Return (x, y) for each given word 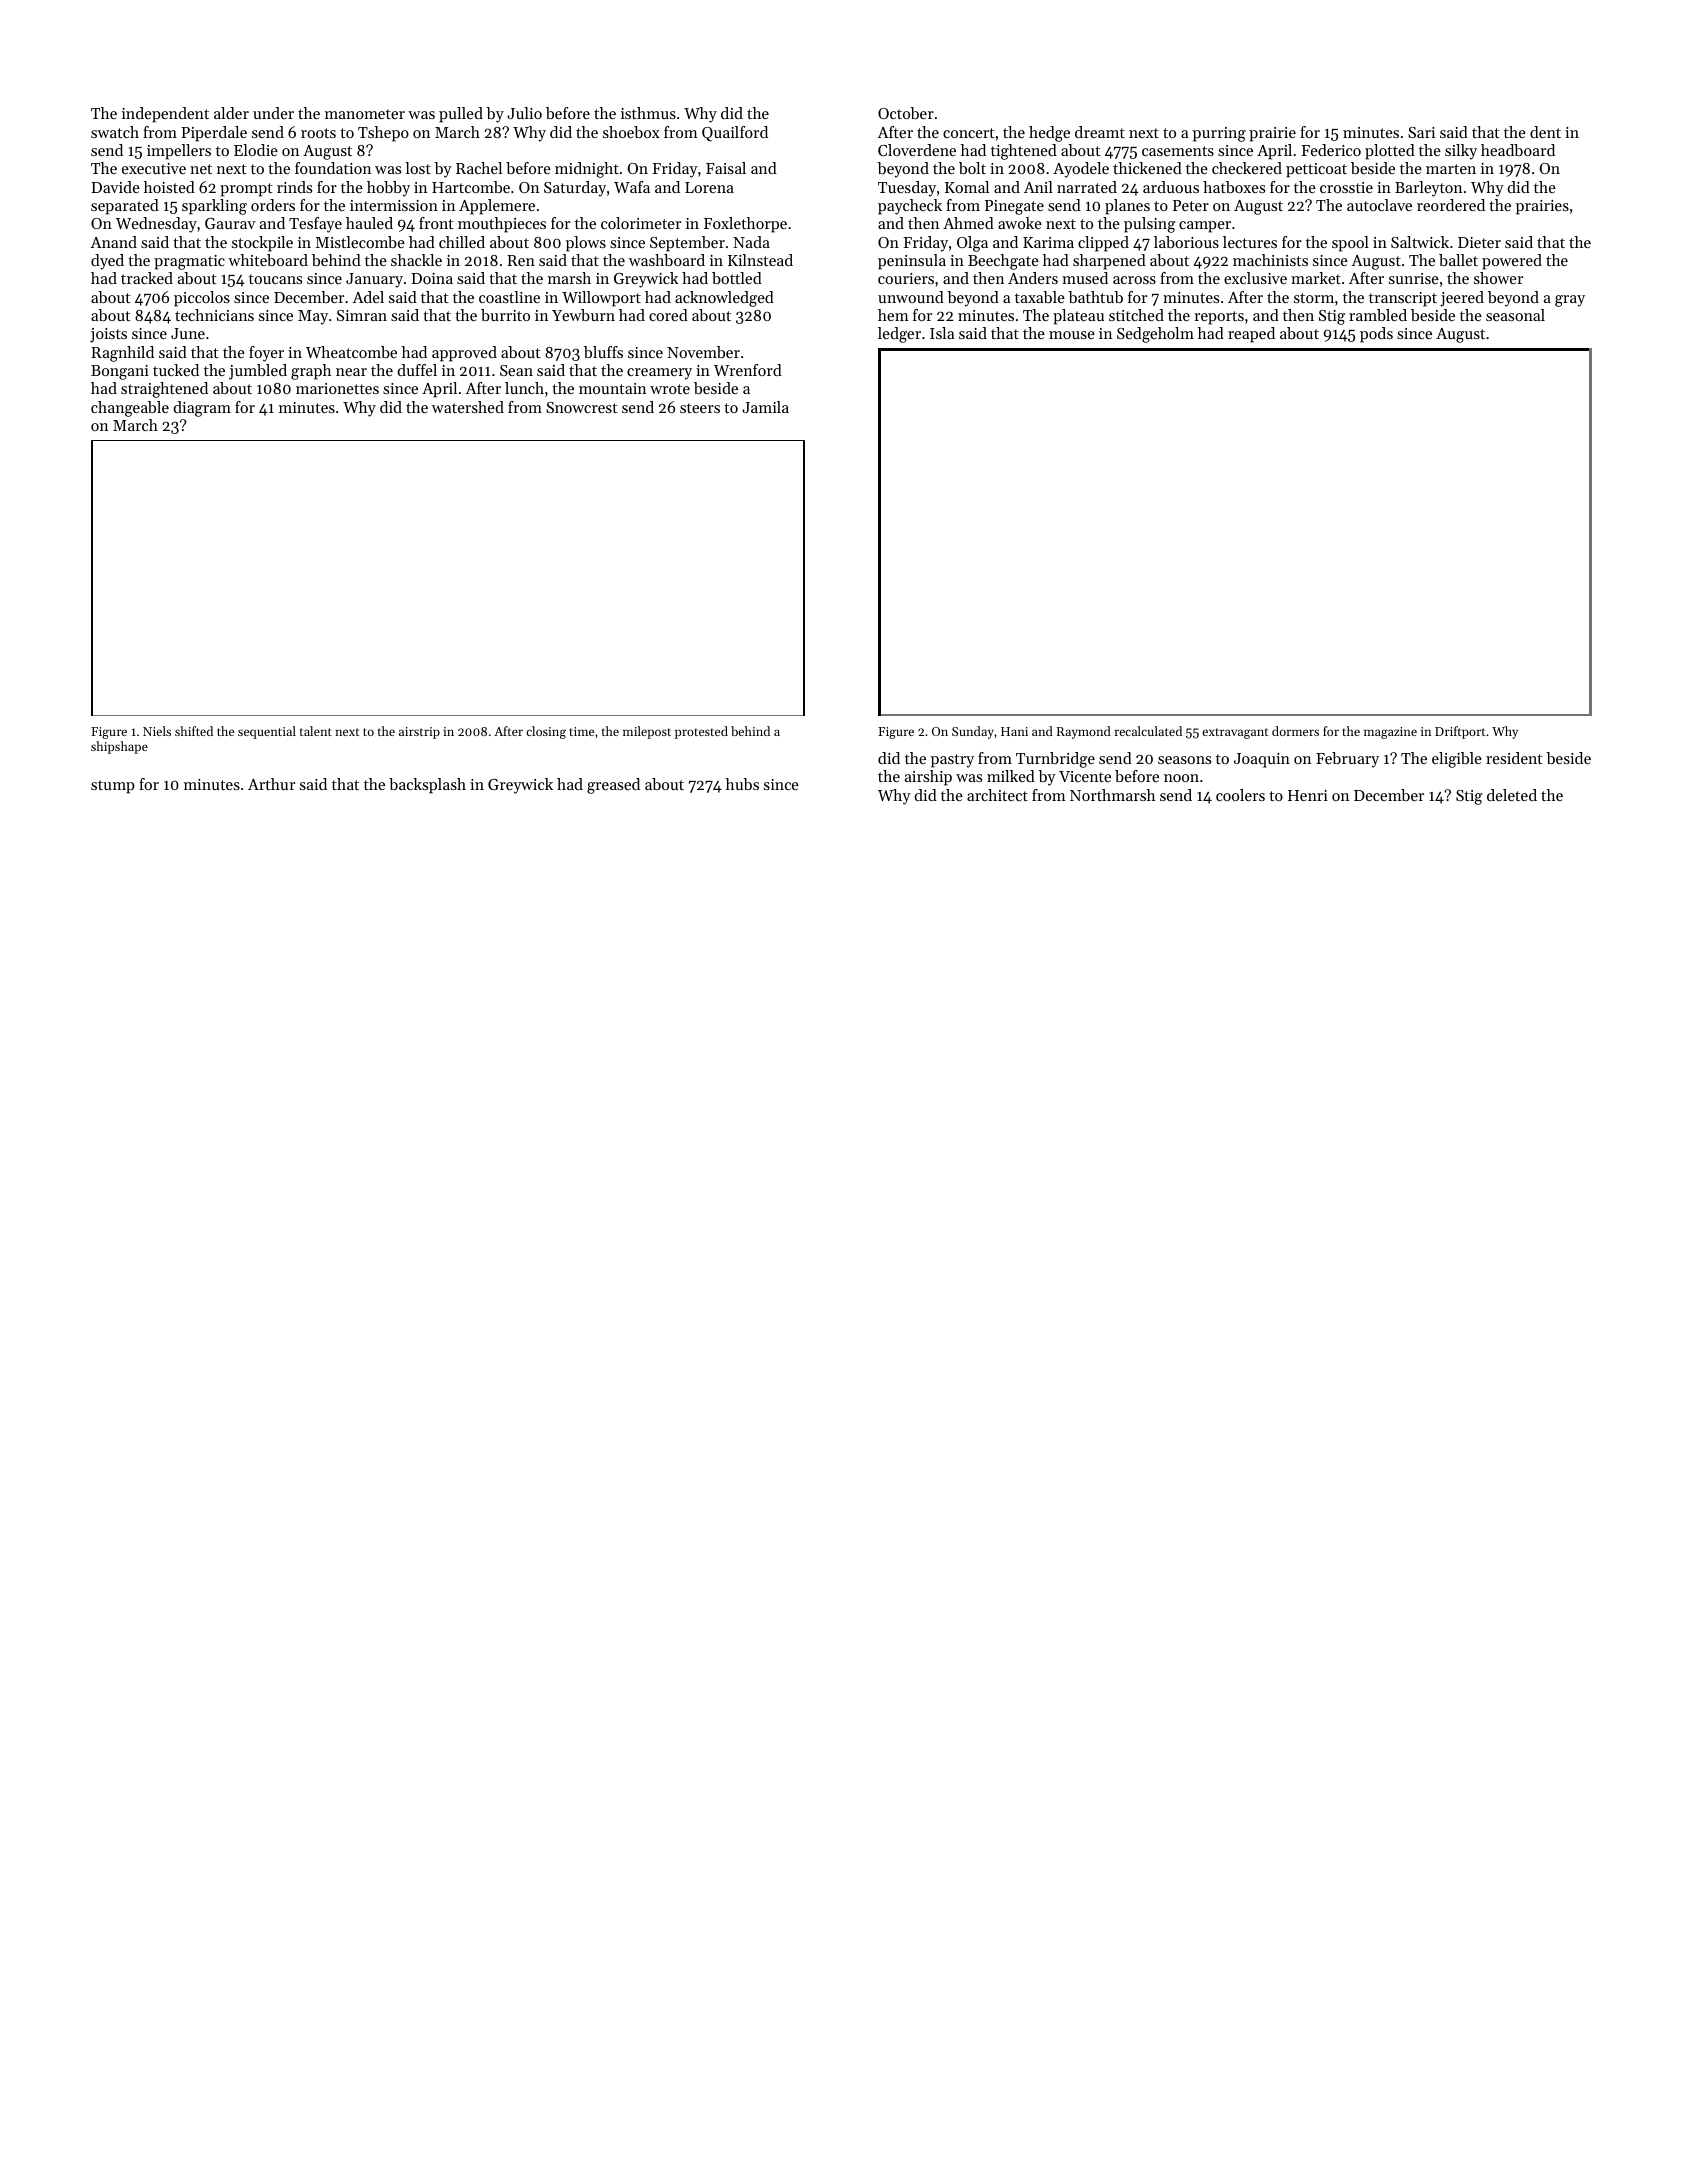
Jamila (765, 407)
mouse (1072, 335)
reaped (1251, 335)
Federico (1331, 150)
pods (1376, 335)
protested (701, 732)
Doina (432, 278)
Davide (115, 187)
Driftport (1460, 732)
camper (1205, 227)
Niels (157, 731)
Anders (1033, 278)
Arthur (271, 784)
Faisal (726, 168)
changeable (130, 409)
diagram (202, 409)
